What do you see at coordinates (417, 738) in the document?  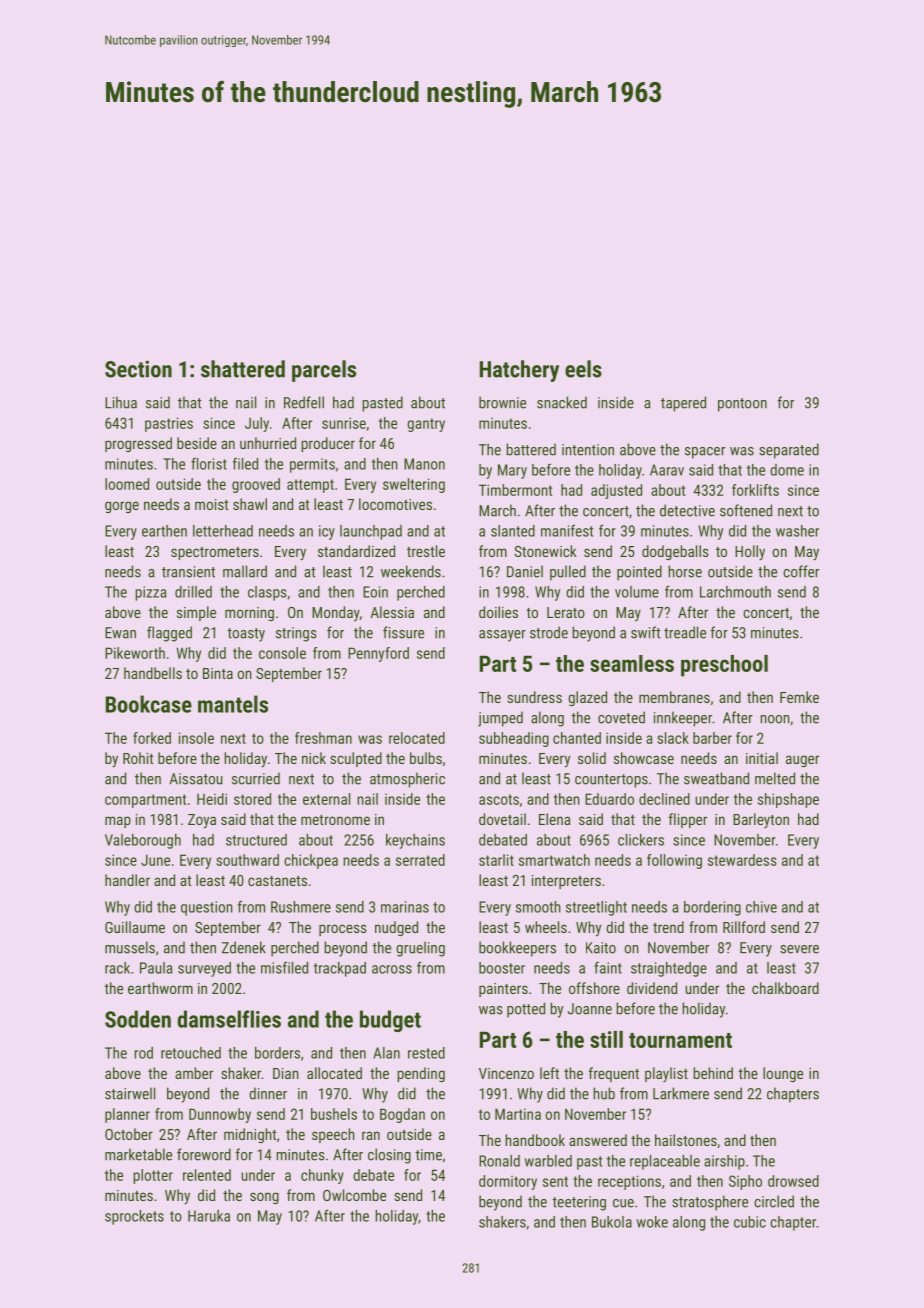 I see `relocated` at bounding box center [417, 738].
